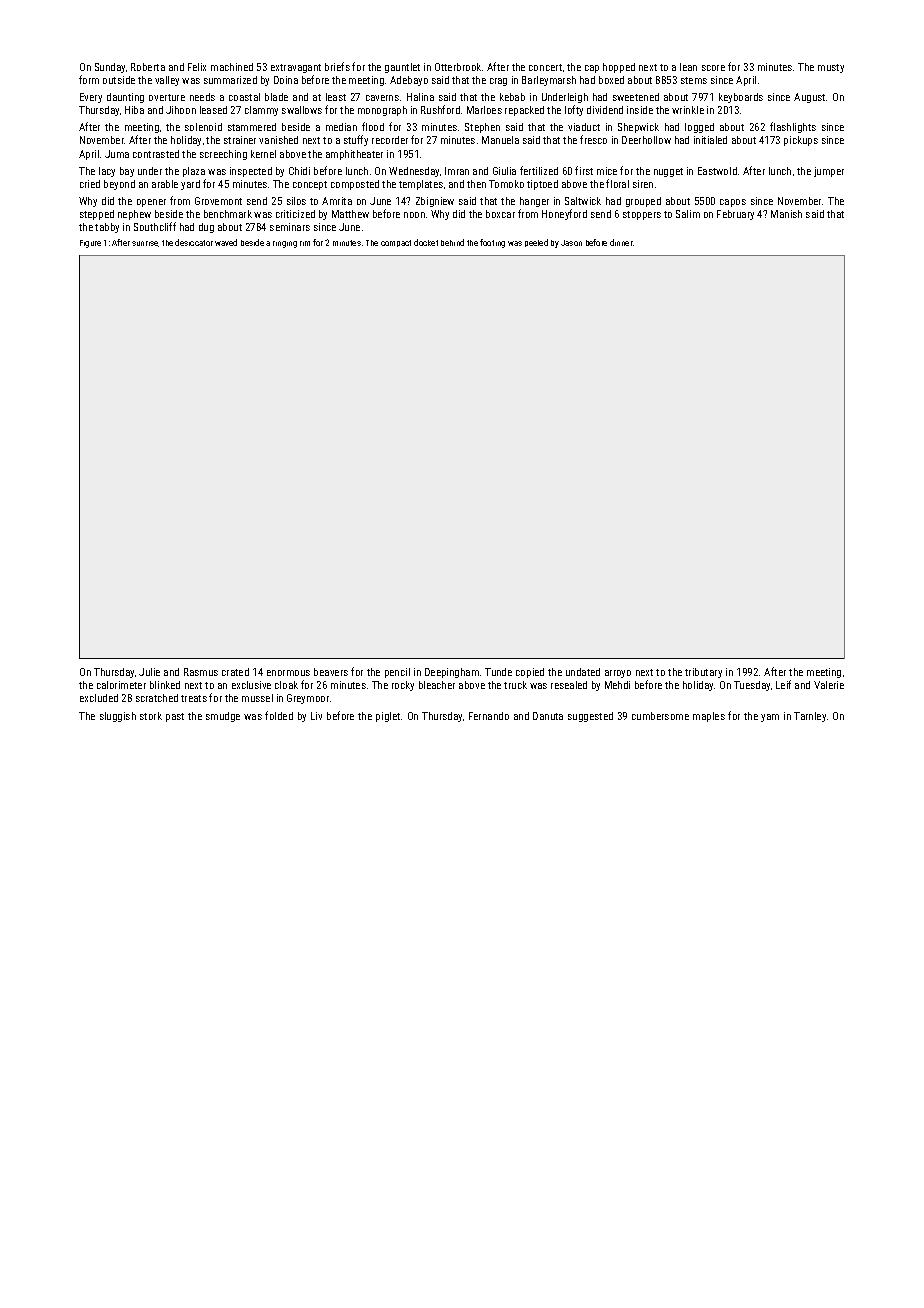 This screenshot has height=1308, width=924. I want to click on Deepingham, so click(452, 673).
